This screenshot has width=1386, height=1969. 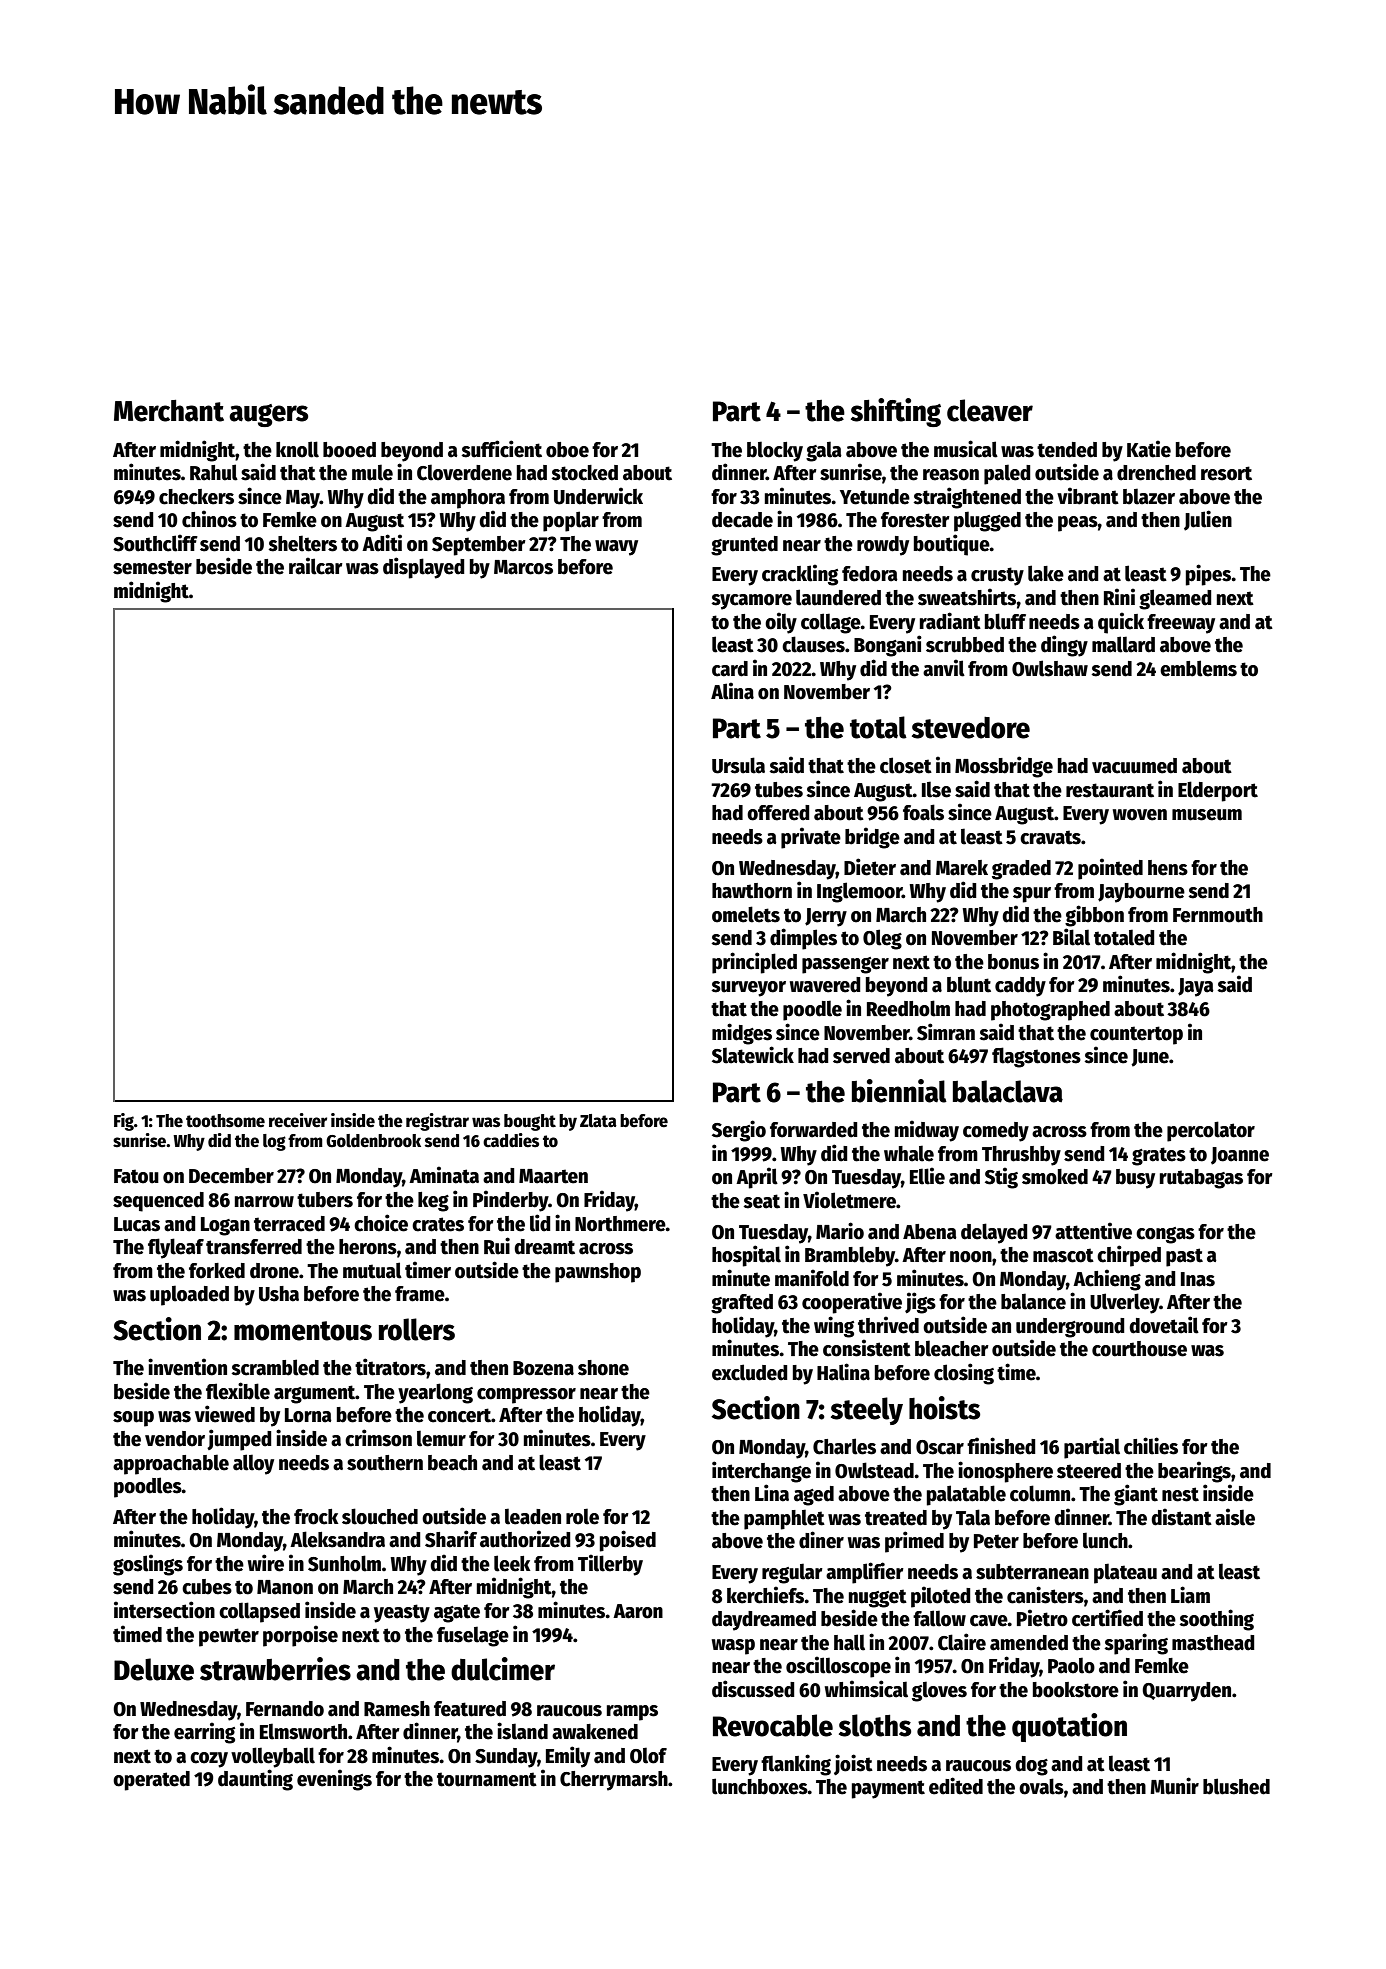 What do you see at coordinates (1070, 1328) in the screenshot?
I see `underground` at bounding box center [1070, 1328].
